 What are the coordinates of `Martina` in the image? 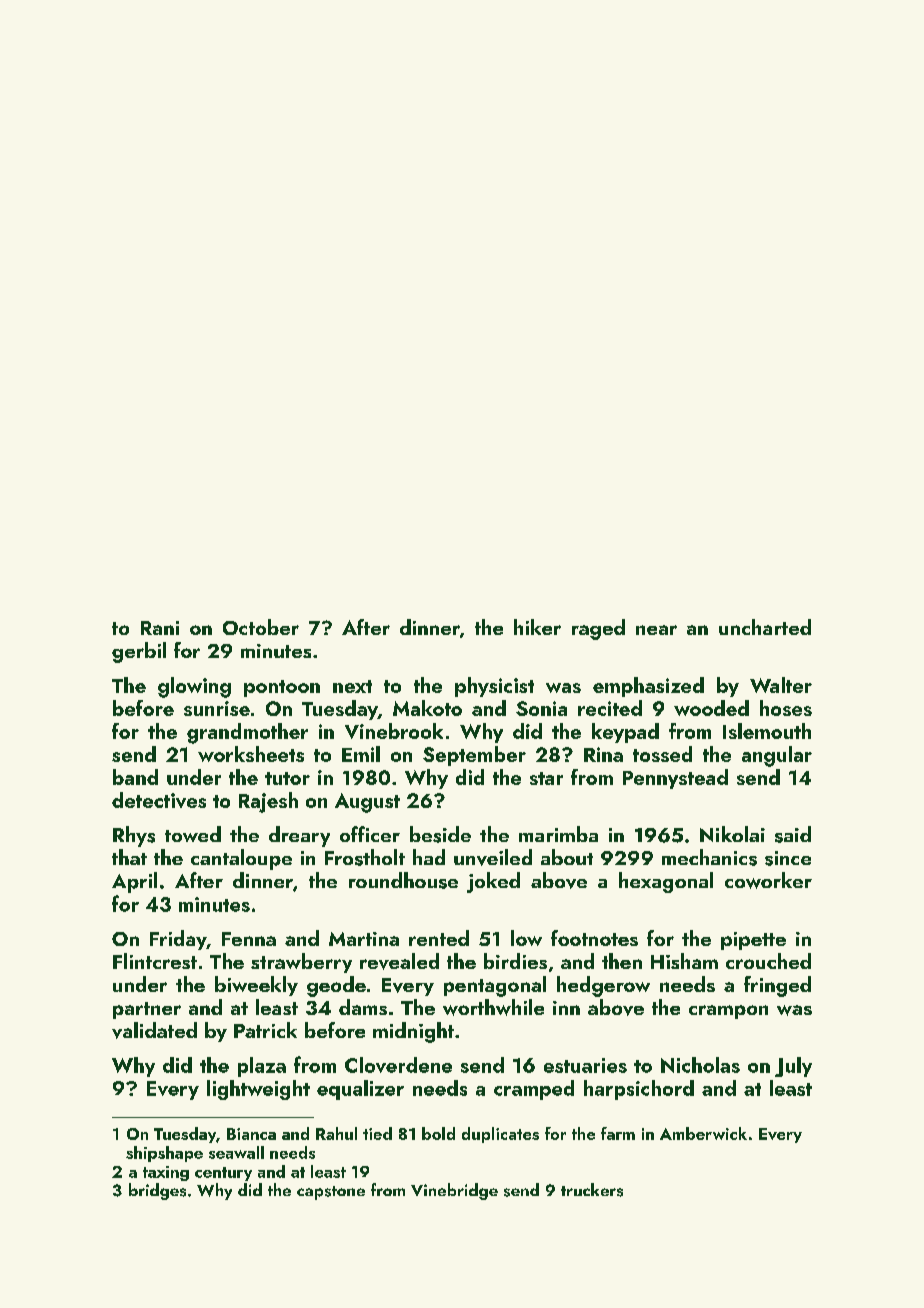 It's located at (364, 939).
